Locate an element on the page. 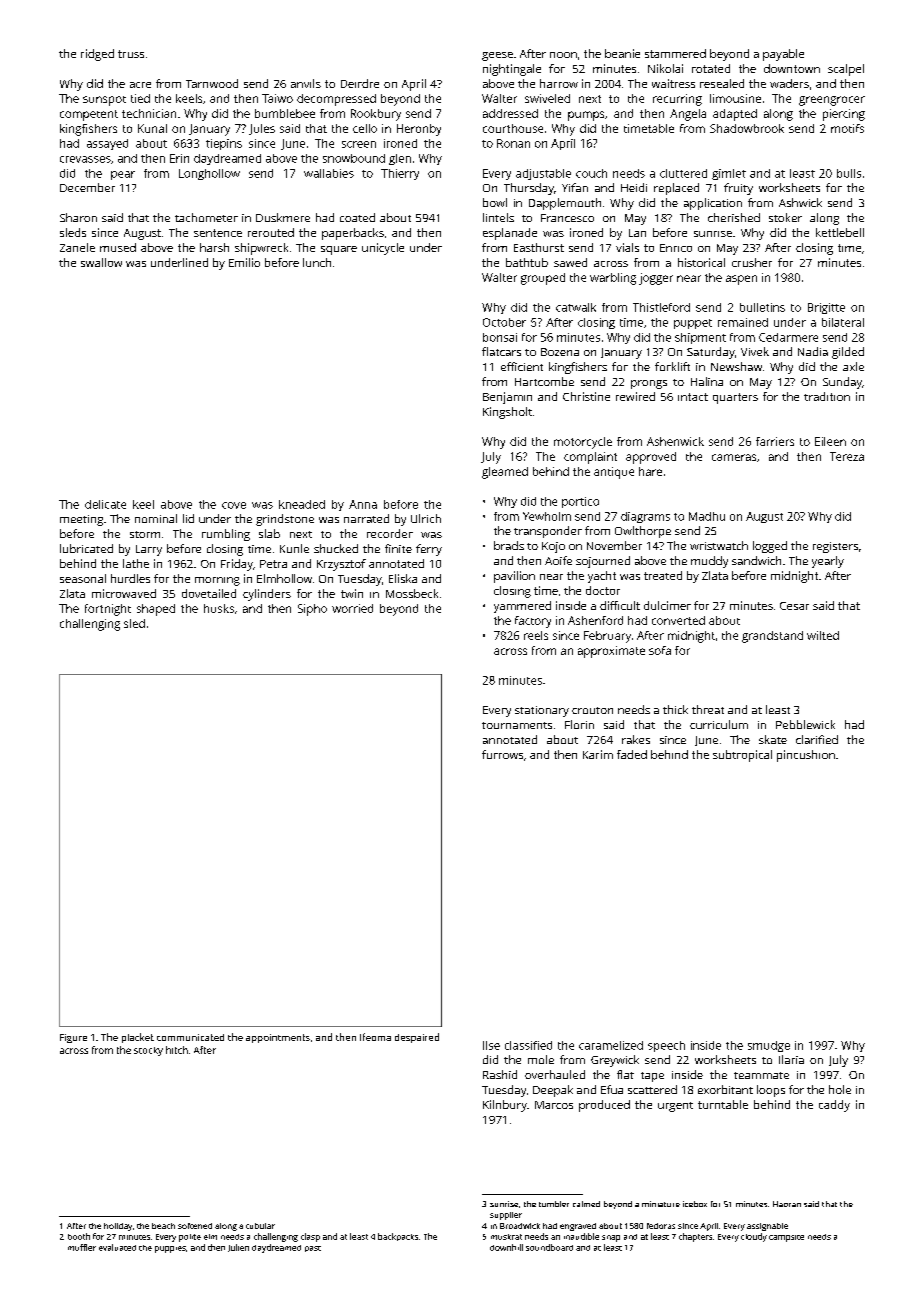 This document has width=924, height=1308. rotated is located at coordinates (711, 68).
